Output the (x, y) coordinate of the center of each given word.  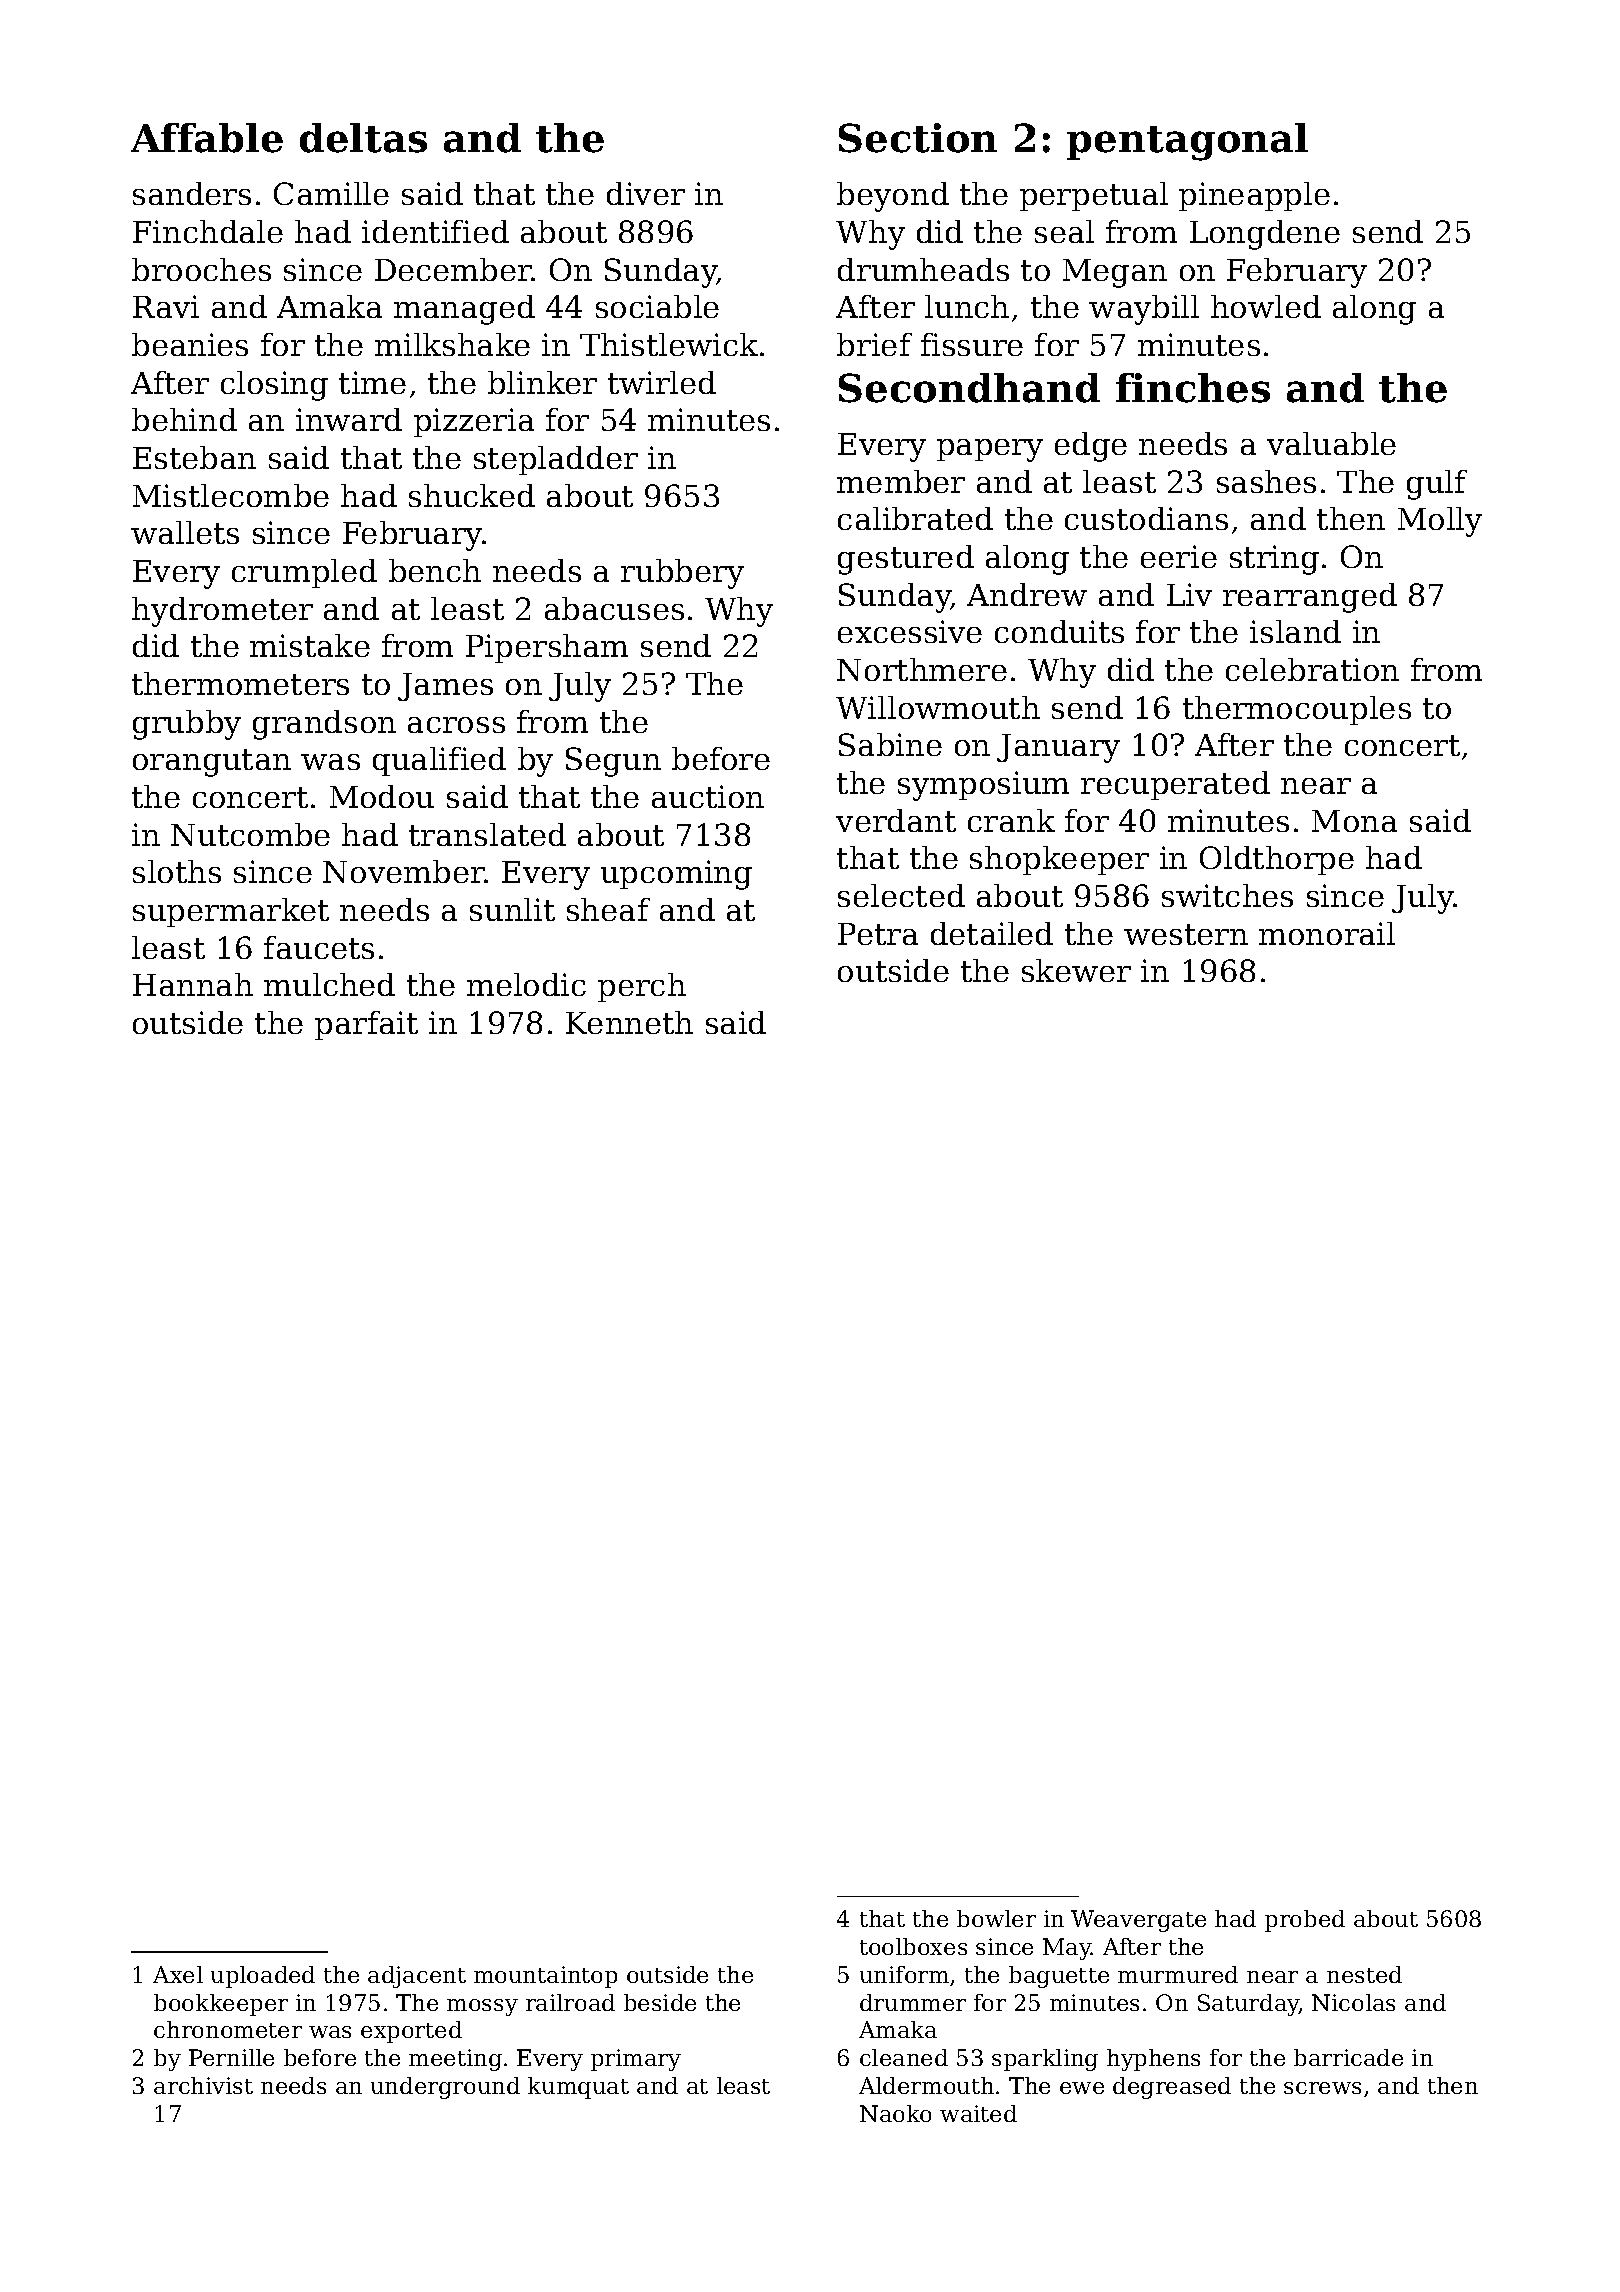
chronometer (228, 2029)
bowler (996, 1918)
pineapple (1254, 196)
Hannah (193, 984)
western (1186, 934)
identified (435, 231)
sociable (657, 306)
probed (1305, 1921)
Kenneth (629, 1022)
